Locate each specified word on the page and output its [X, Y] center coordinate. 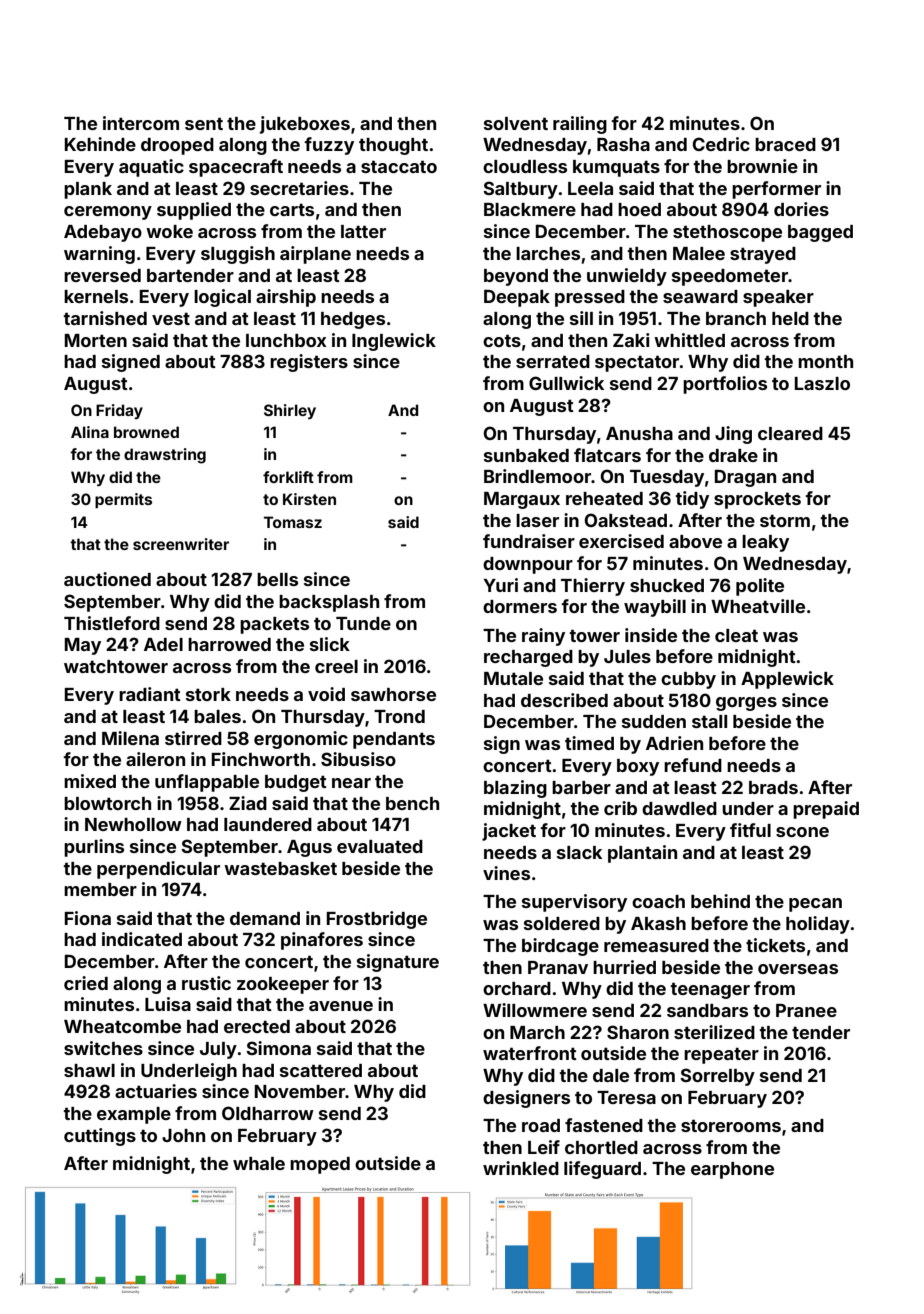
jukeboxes [305, 125]
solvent [516, 123]
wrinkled [521, 1168]
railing [580, 125]
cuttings [100, 1137]
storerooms [731, 1125]
